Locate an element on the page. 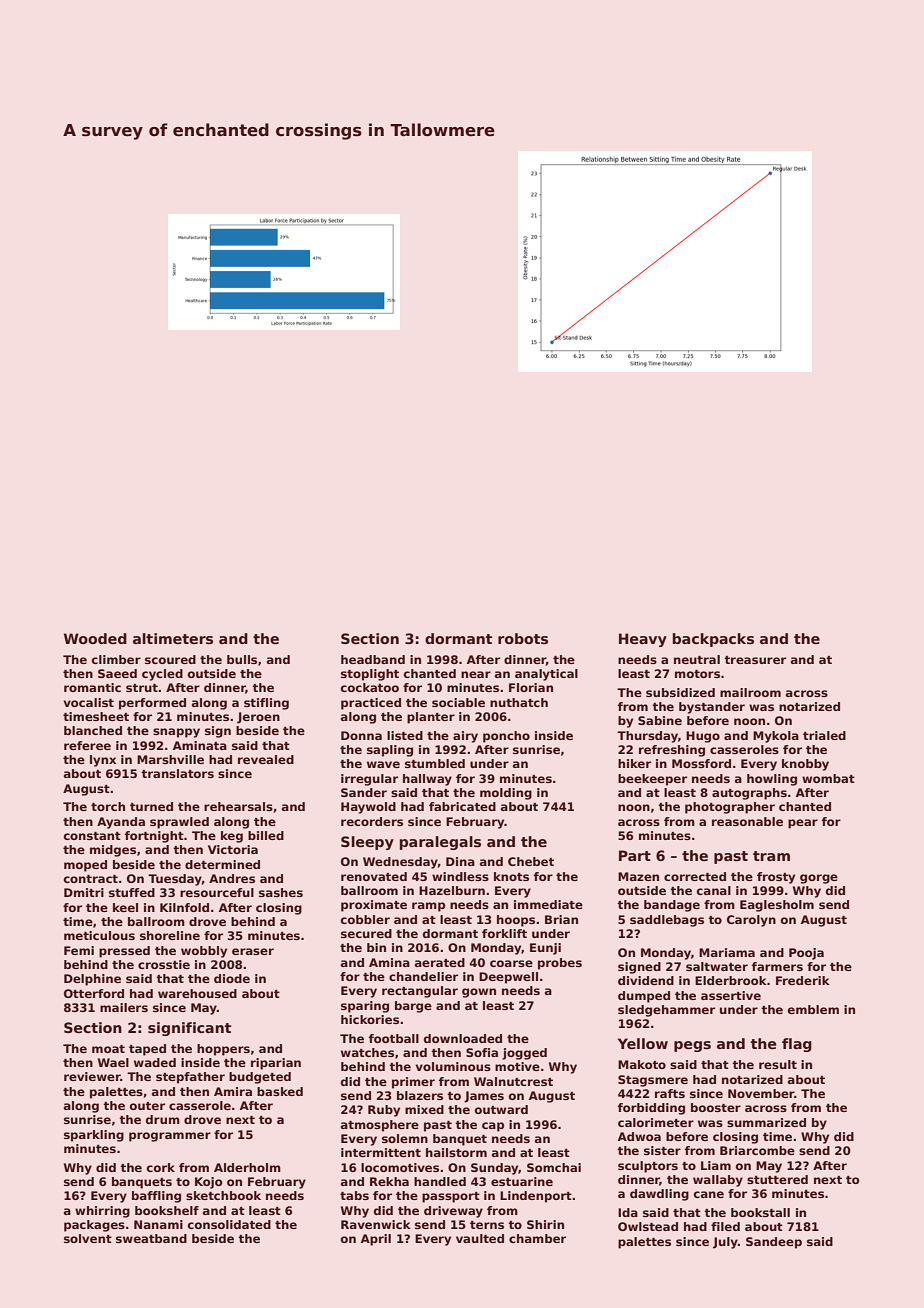 This page has width=924, height=1308. fabricated is located at coordinates (462, 806).
